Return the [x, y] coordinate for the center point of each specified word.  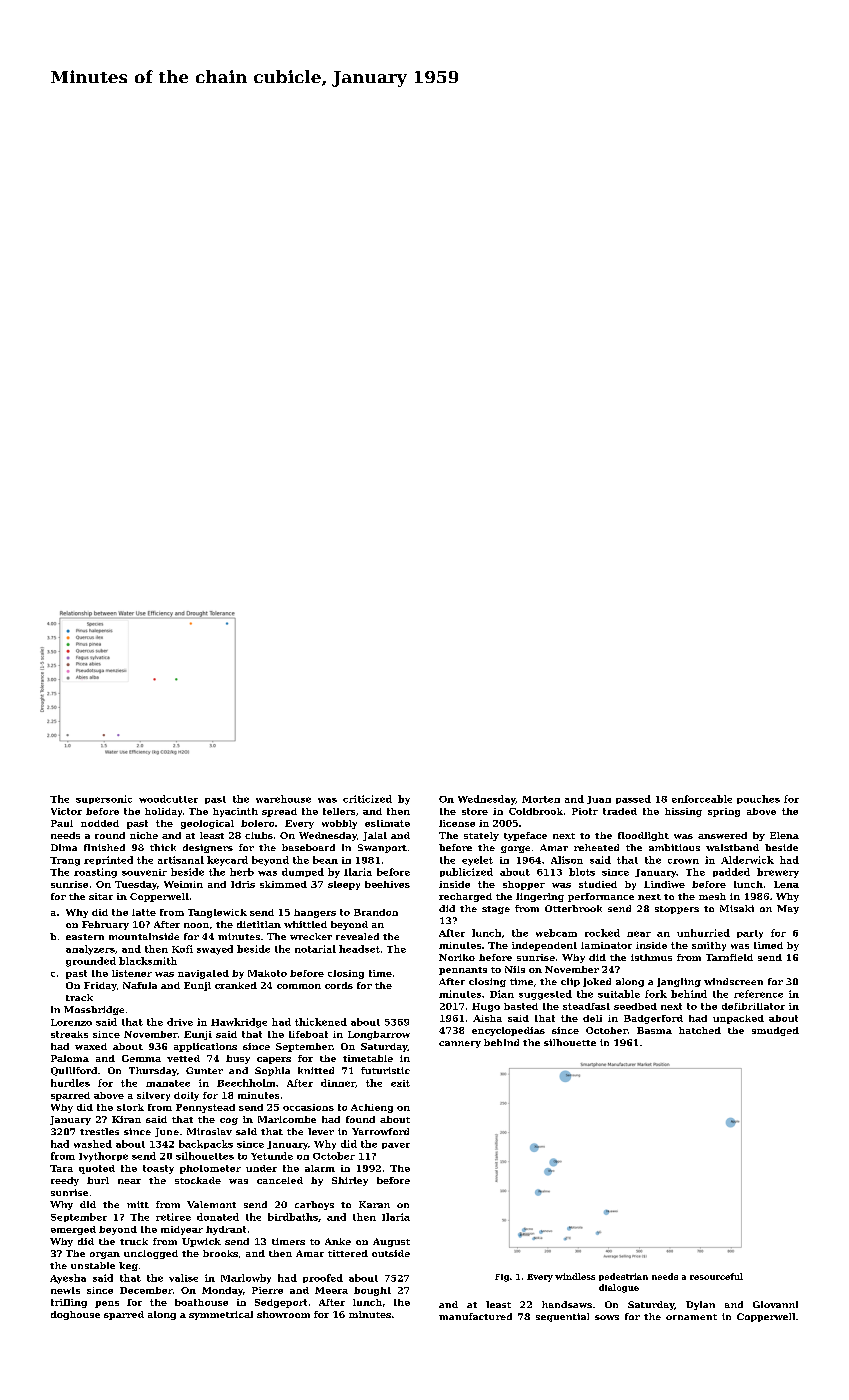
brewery [778, 873]
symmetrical [221, 1315]
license [457, 823]
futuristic [385, 1070]
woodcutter [168, 799]
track [79, 997]
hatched [700, 1030]
